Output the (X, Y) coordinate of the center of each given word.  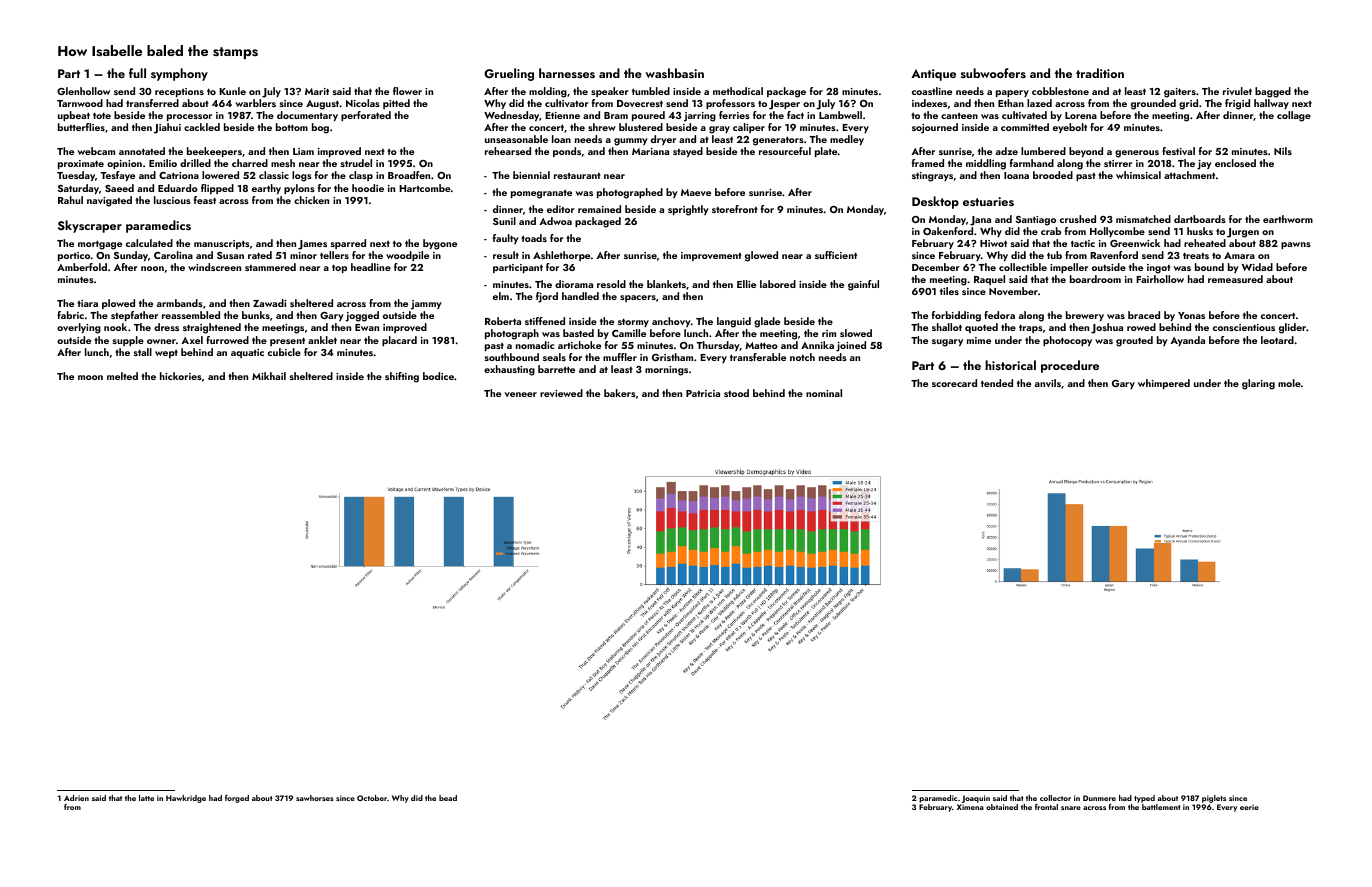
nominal (824, 393)
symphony (179, 74)
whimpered (1164, 384)
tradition (1100, 73)
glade (767, 322)
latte (146, 798)
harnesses (567, 73)
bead (448, 798)
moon (90, 377)
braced (1144, 315)
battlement (1161, 807)
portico (74, 256)
